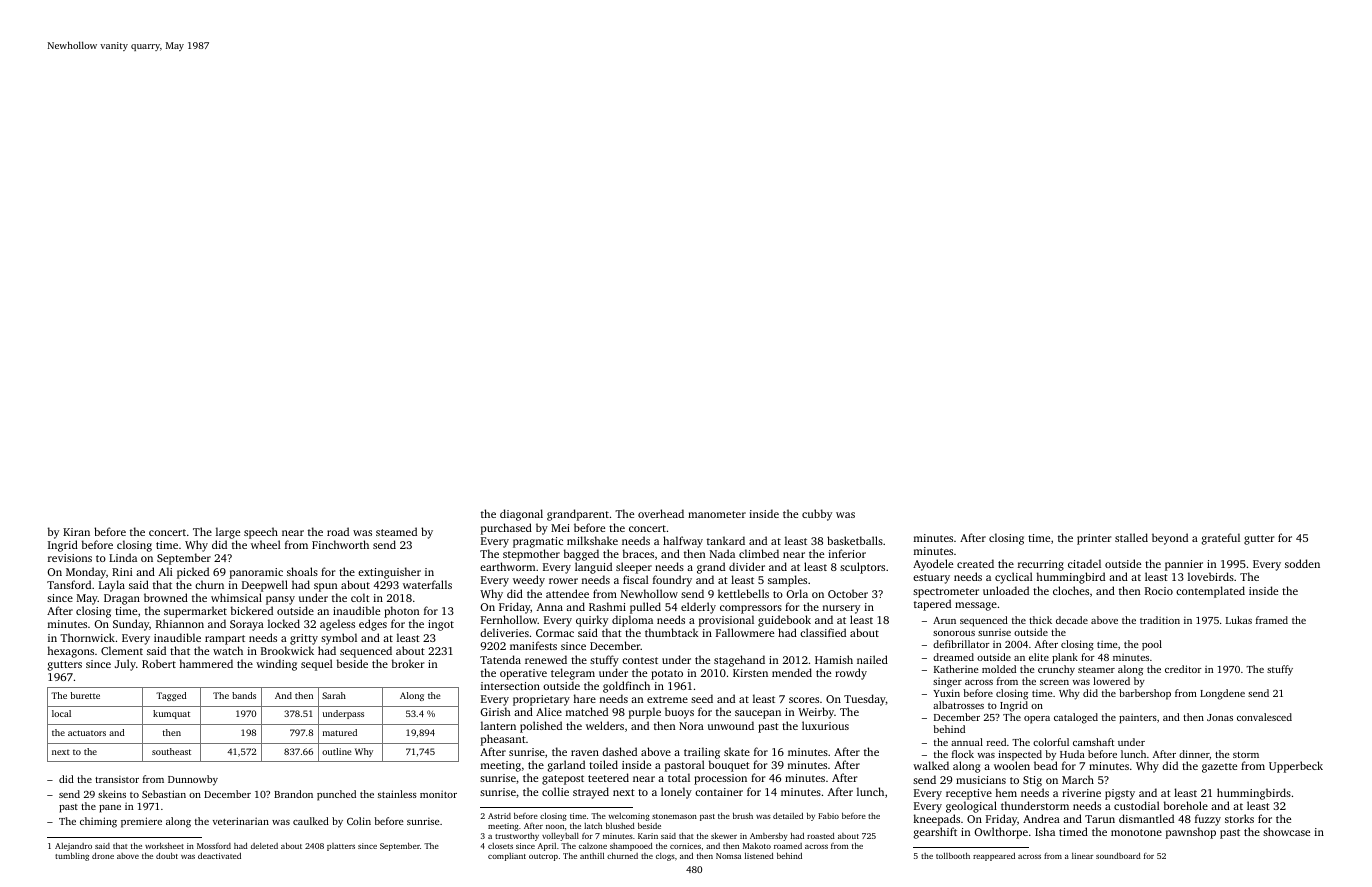  What do you see at coordinates (219, 856) in the screenshot?
I see `deactivated` at bounding box center [219, 856].
